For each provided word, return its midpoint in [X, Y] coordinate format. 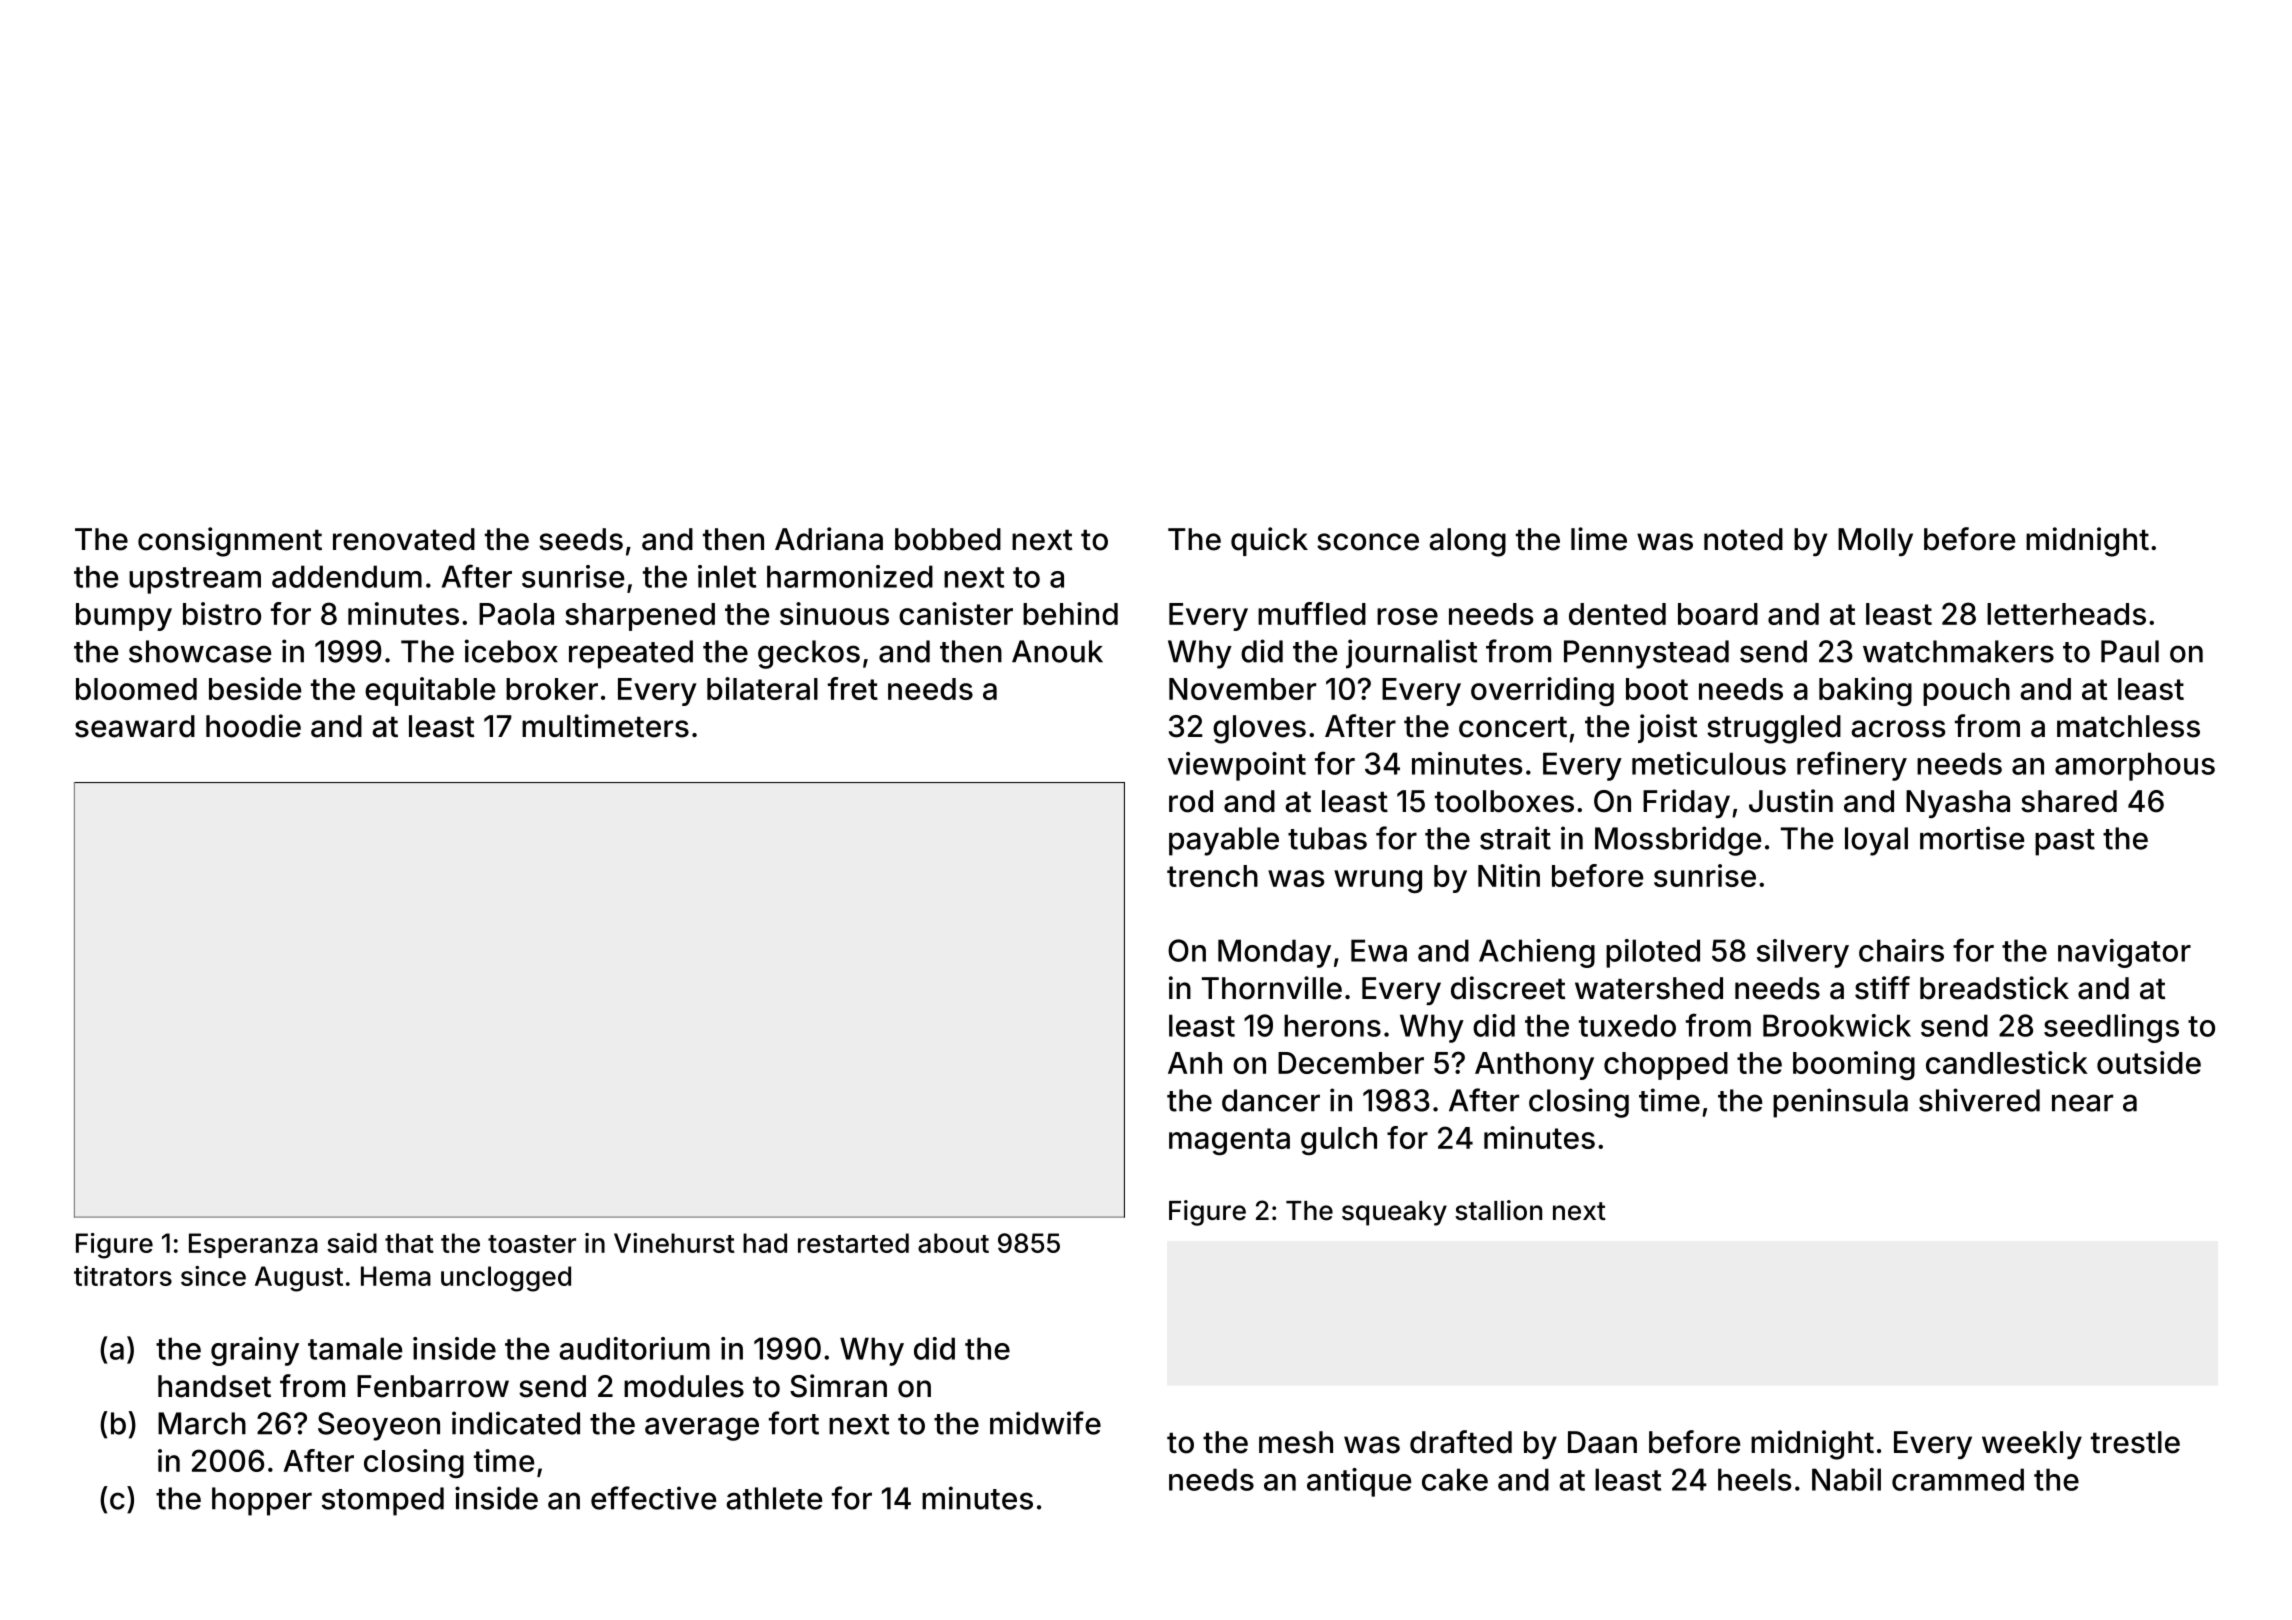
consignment [230, 542]
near [2082, 1103]
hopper [262, 1501]
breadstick [1994, 988]
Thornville [1272, 988]
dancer [1271, 1100]
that [409, 1243]
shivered [1979, 1100]
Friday [1686, 803]
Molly [1875, 542]
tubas [1327, 838]
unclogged [506, 1279]
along [1467, 542]
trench [1212, 876]
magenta [1229, 1141]
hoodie [253, 726]
